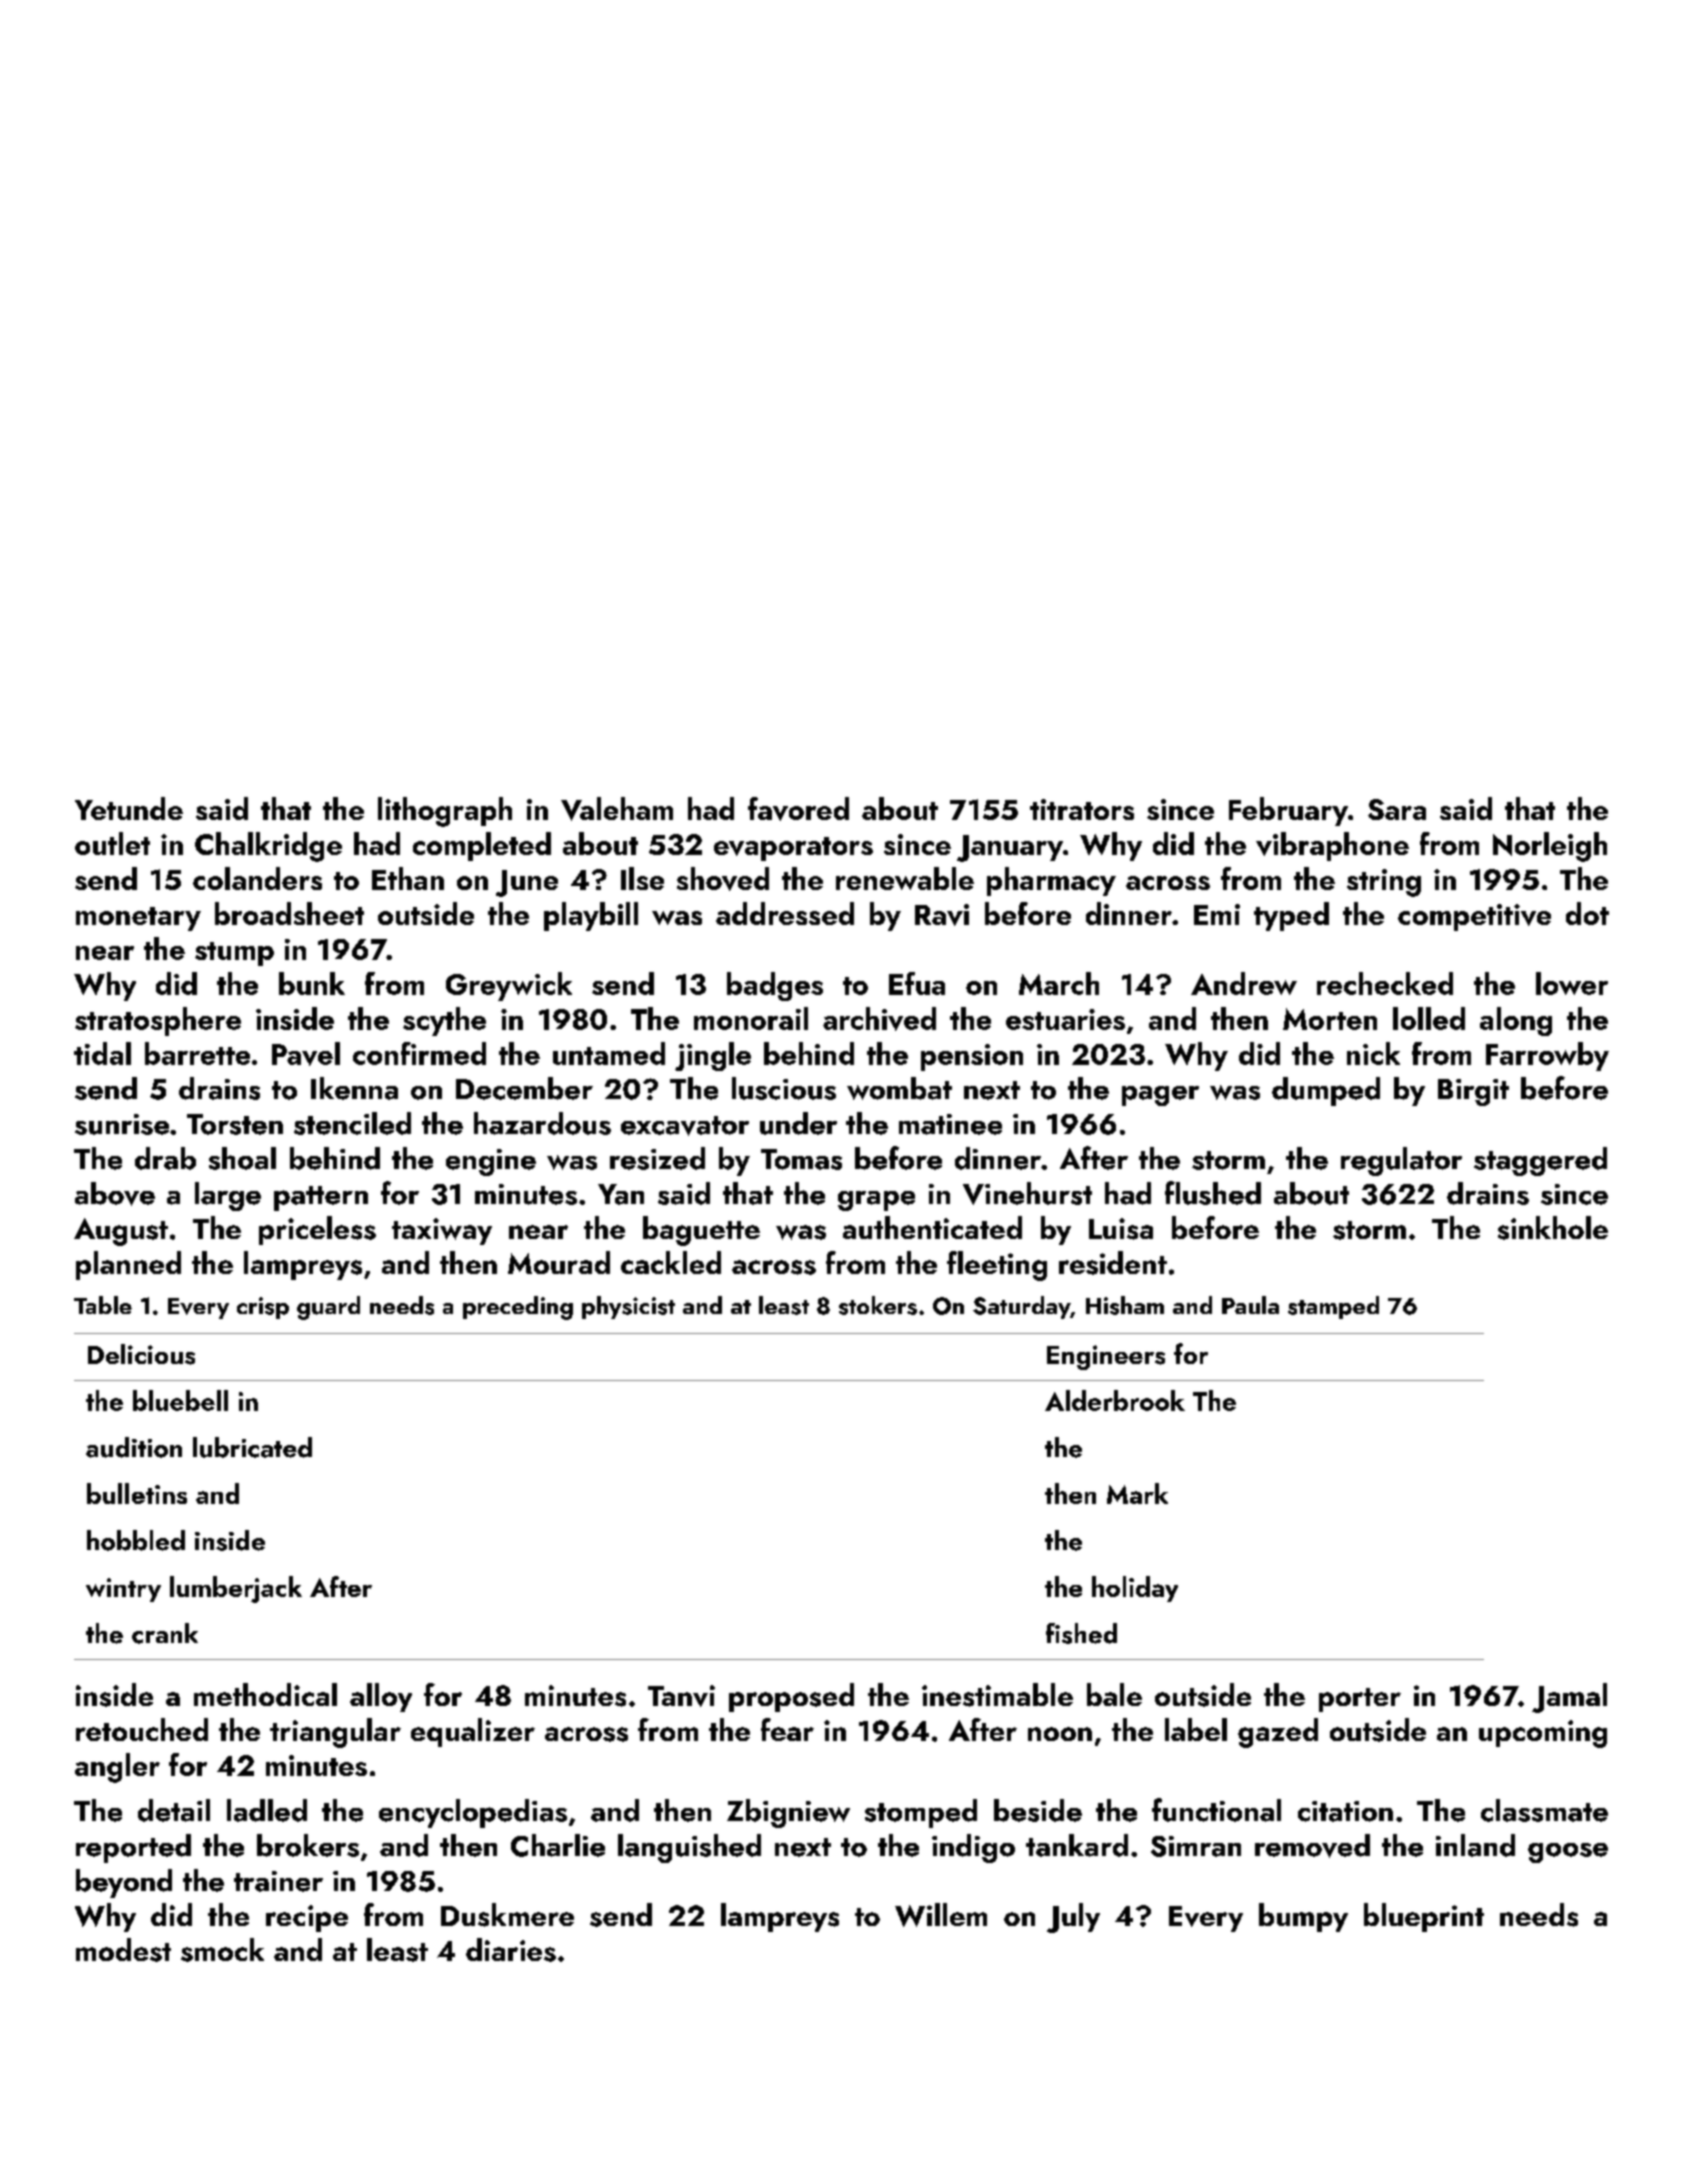 This screenshot has height=2178, width=1683. I want to click on Tanvi, so click(681, 1696).
